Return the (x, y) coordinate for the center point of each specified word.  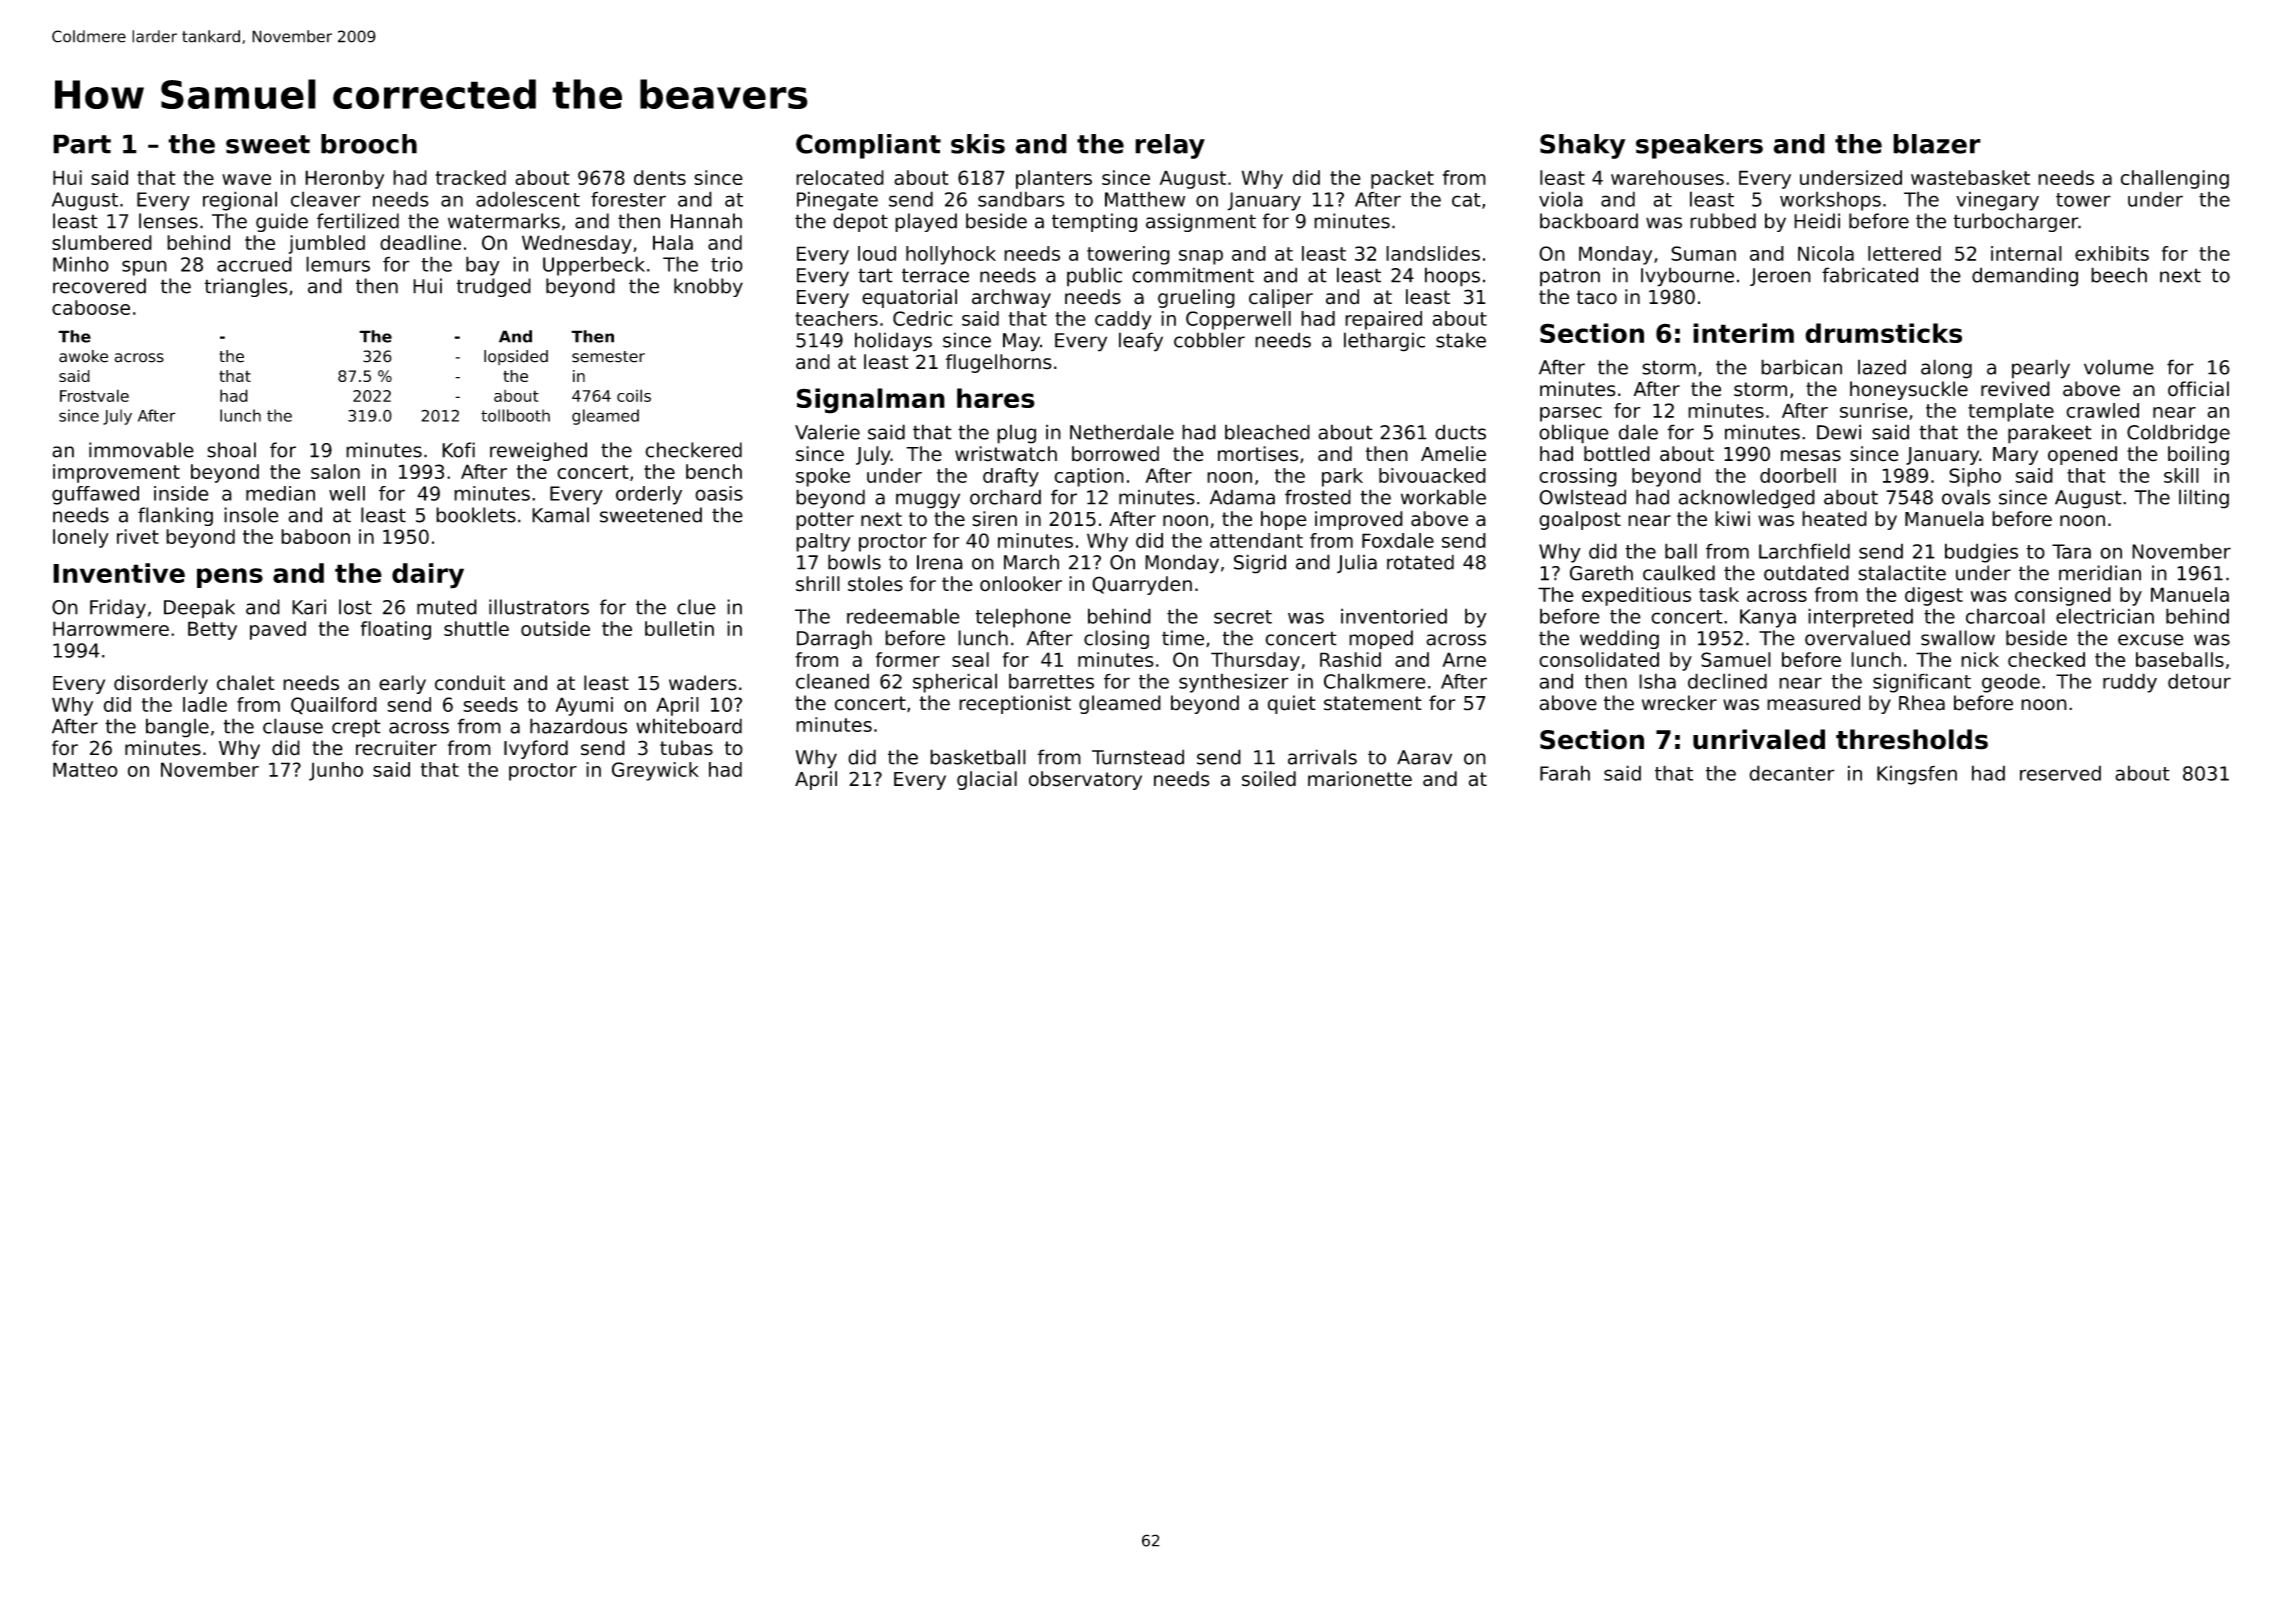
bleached (1267, 432)
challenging (2175, 179)
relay (1170, 146)
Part (82, 144)
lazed (1882, 367)
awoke (83, 356)
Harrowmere (111, 628)
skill (2181, 475)
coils (634, 395)
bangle (177, 728)
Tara (2071, 551)
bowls (854, 562)
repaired (1383, 320)
